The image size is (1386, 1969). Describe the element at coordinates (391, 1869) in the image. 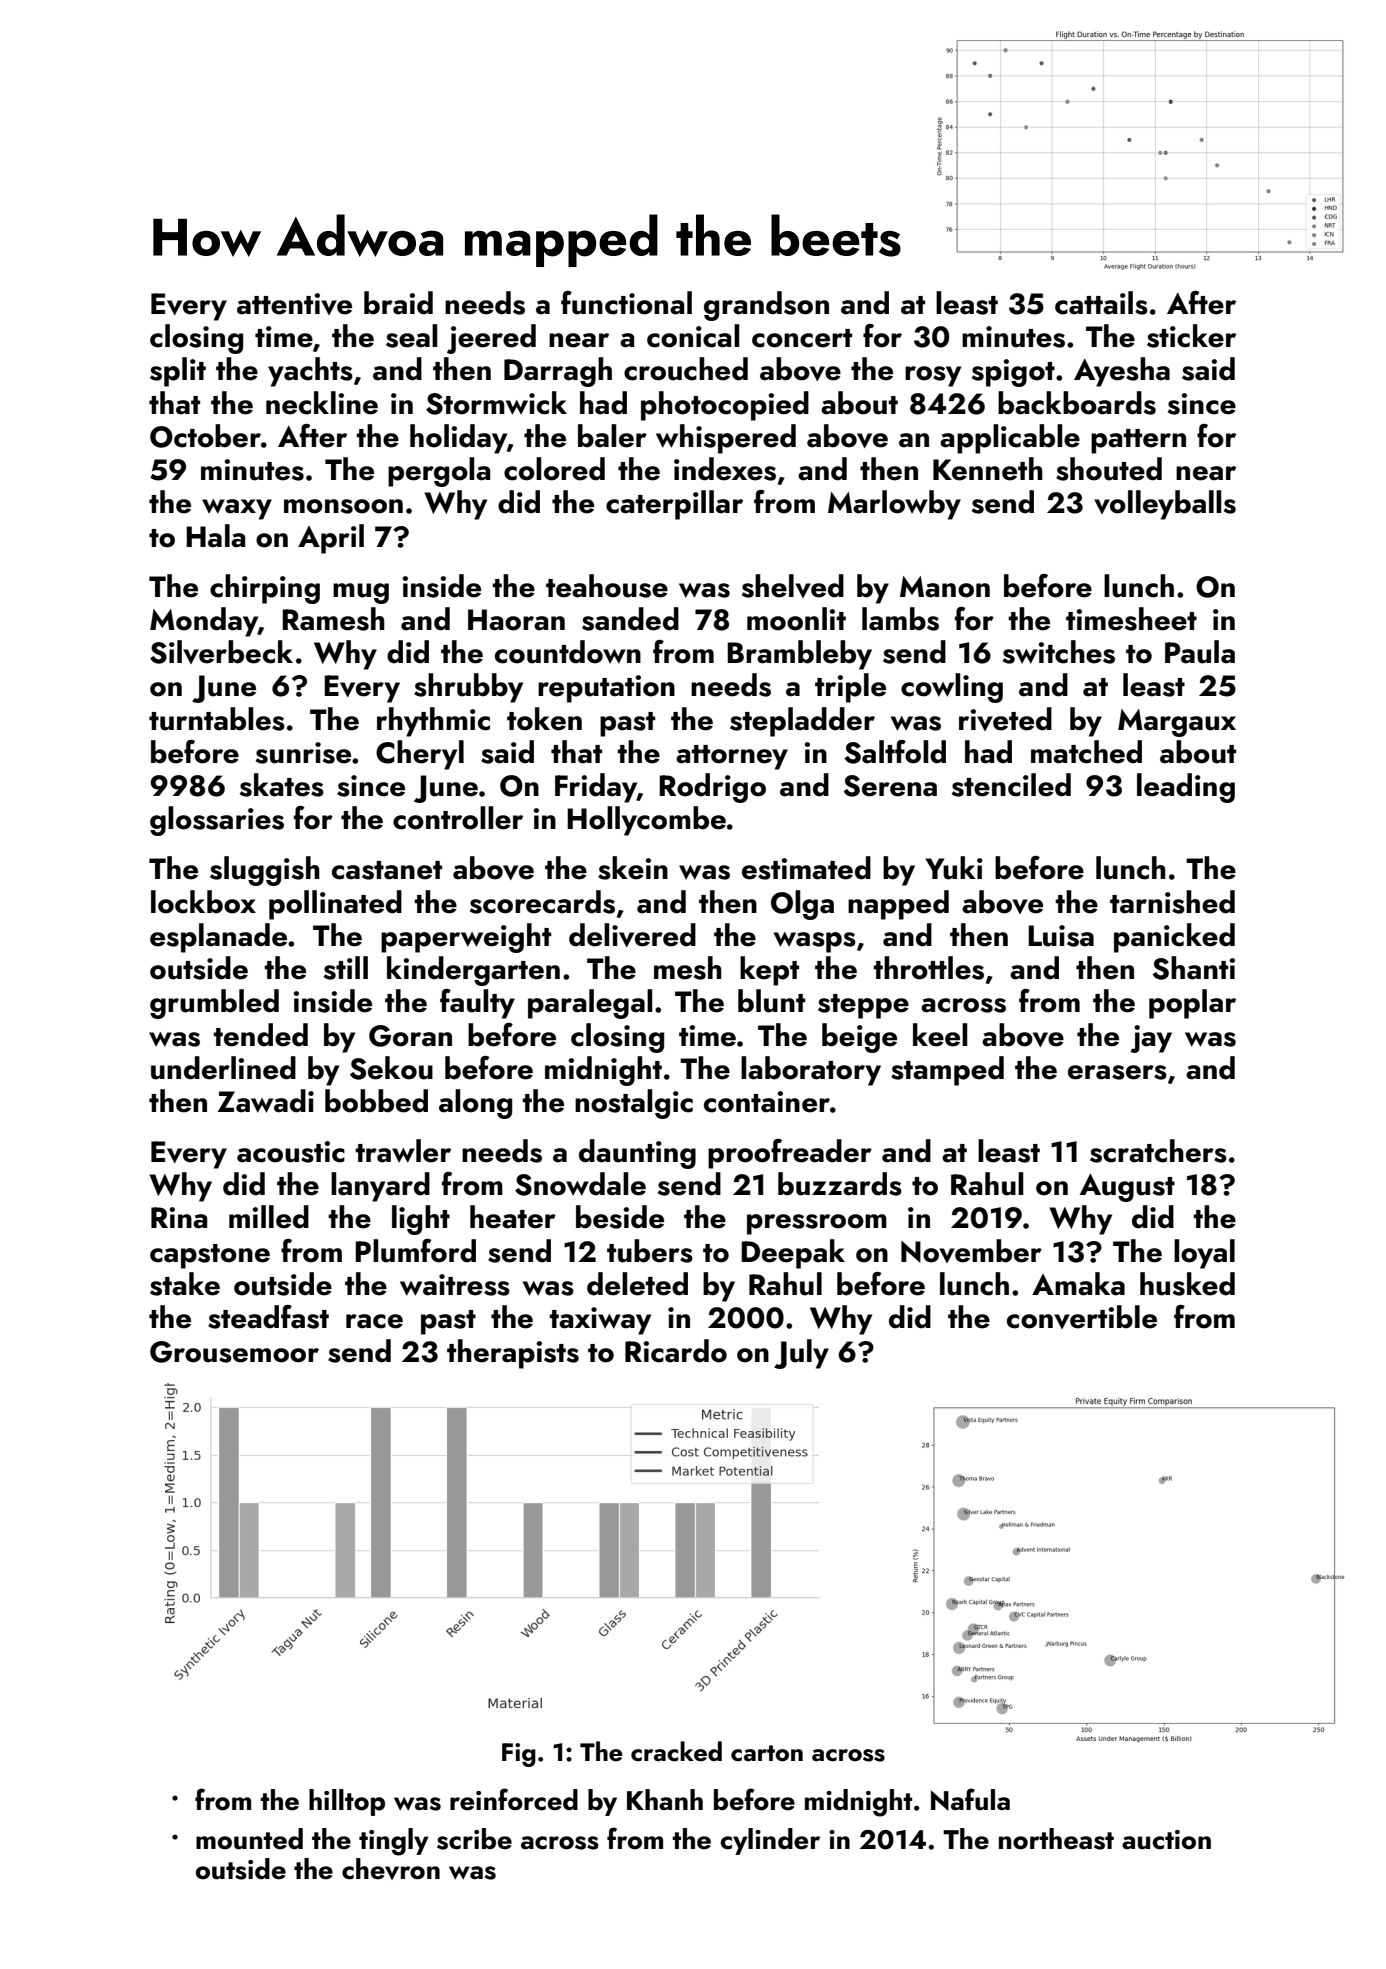

I see `chevron` at that location.
